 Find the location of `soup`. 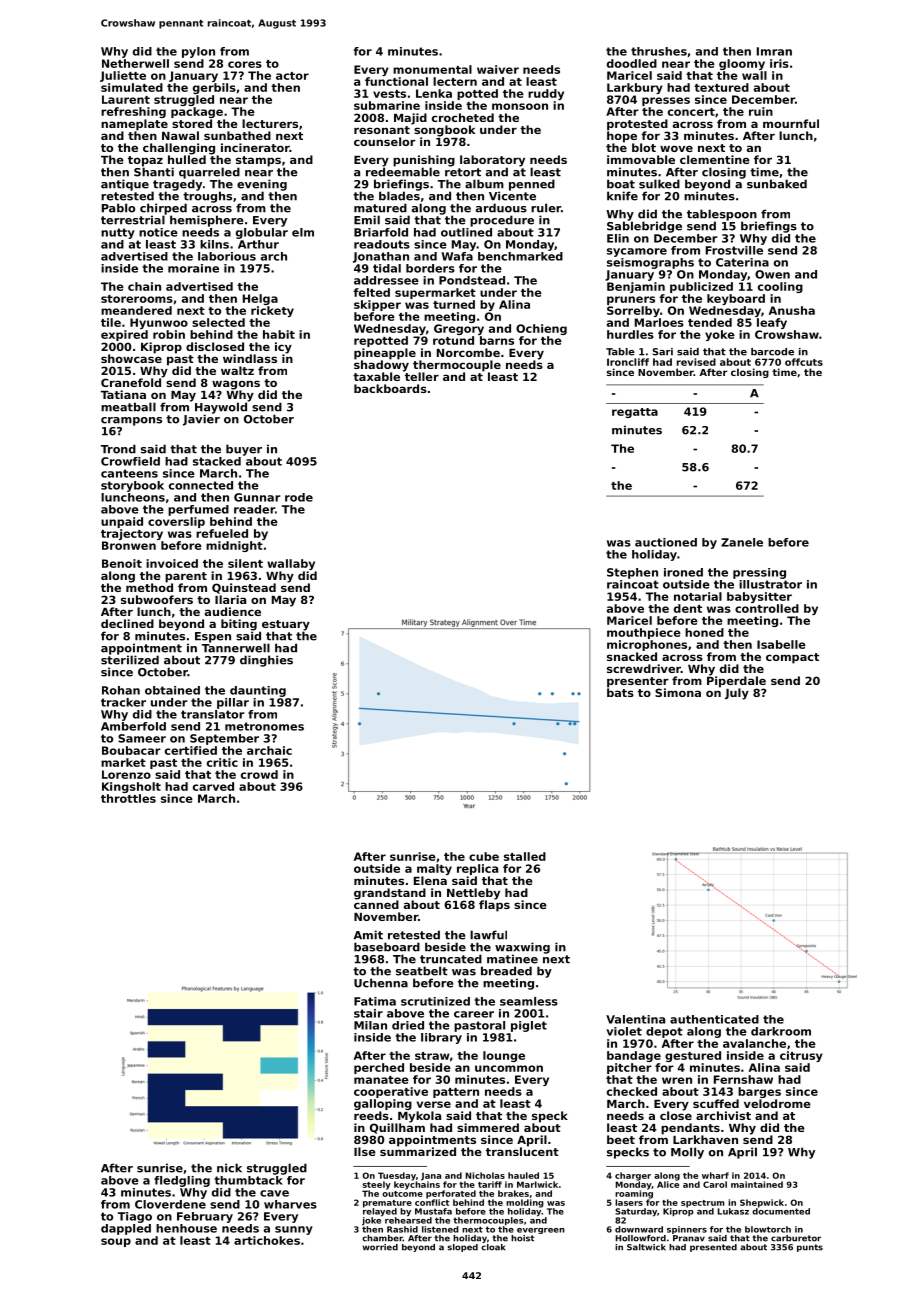

soup is located at coordinates (116, 1242).
